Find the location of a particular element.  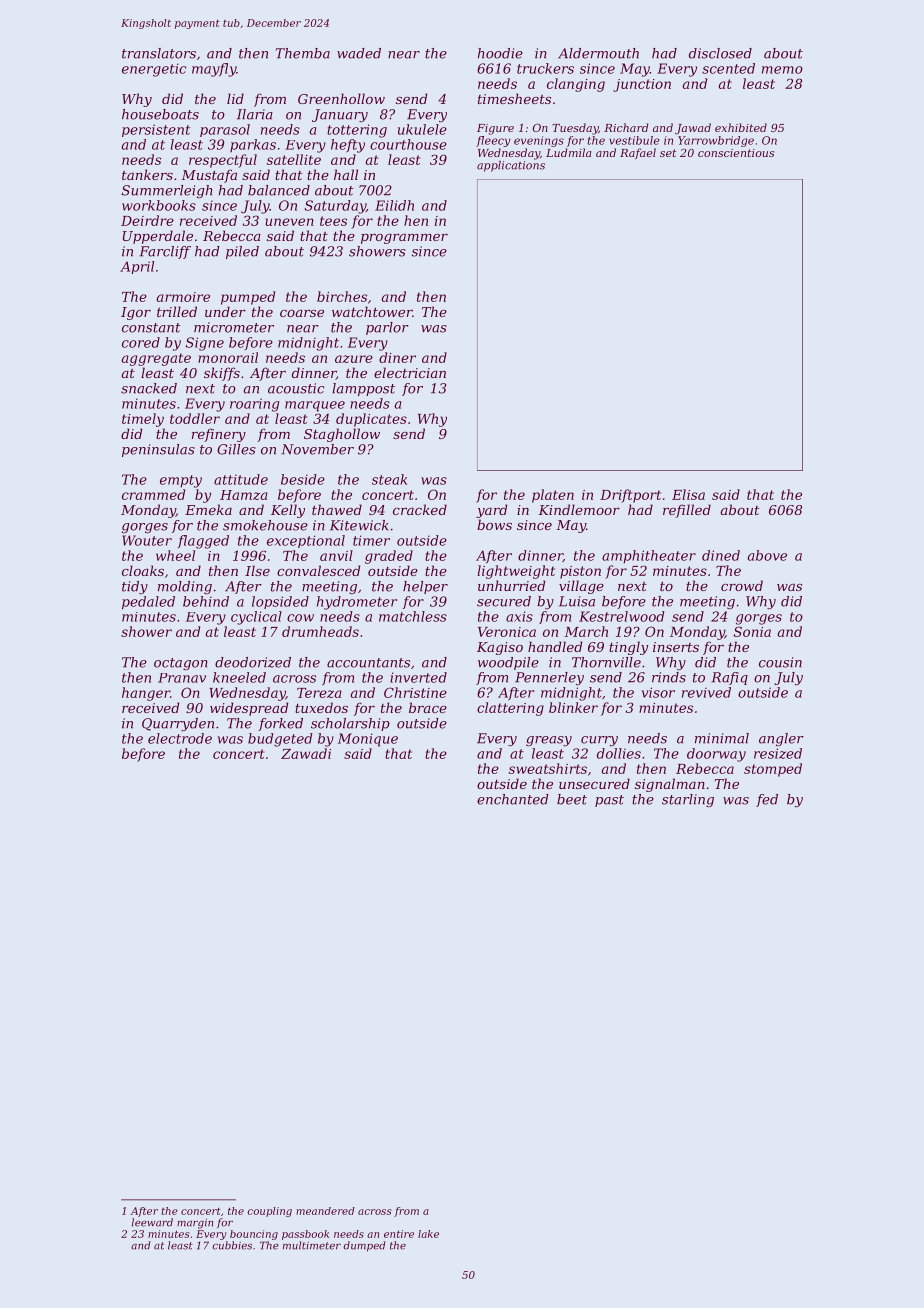

leeward is located at coordinates (152, 1222).
